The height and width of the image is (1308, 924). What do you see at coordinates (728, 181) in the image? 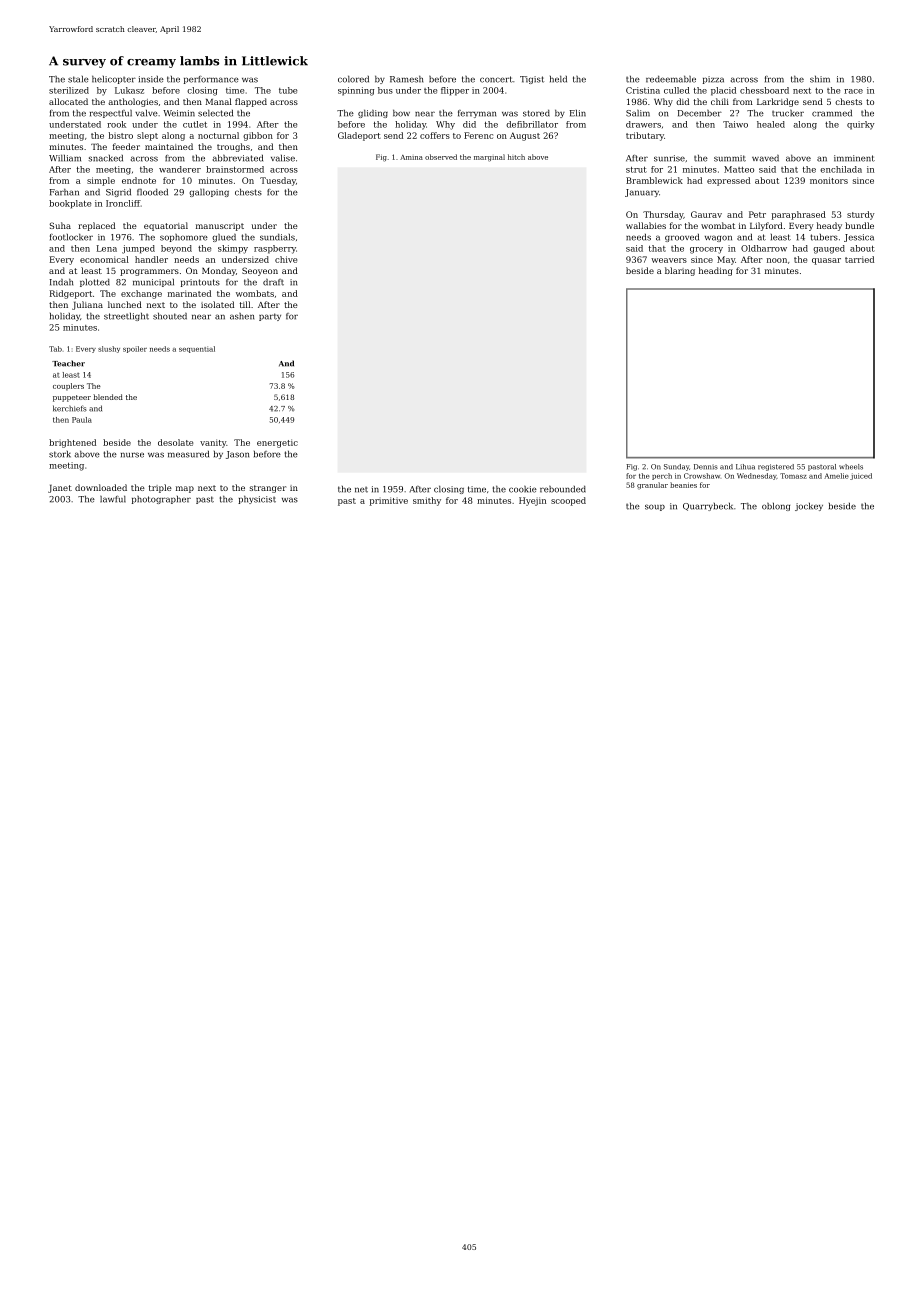
I see `expressed` at bounding box center [728, 181].
